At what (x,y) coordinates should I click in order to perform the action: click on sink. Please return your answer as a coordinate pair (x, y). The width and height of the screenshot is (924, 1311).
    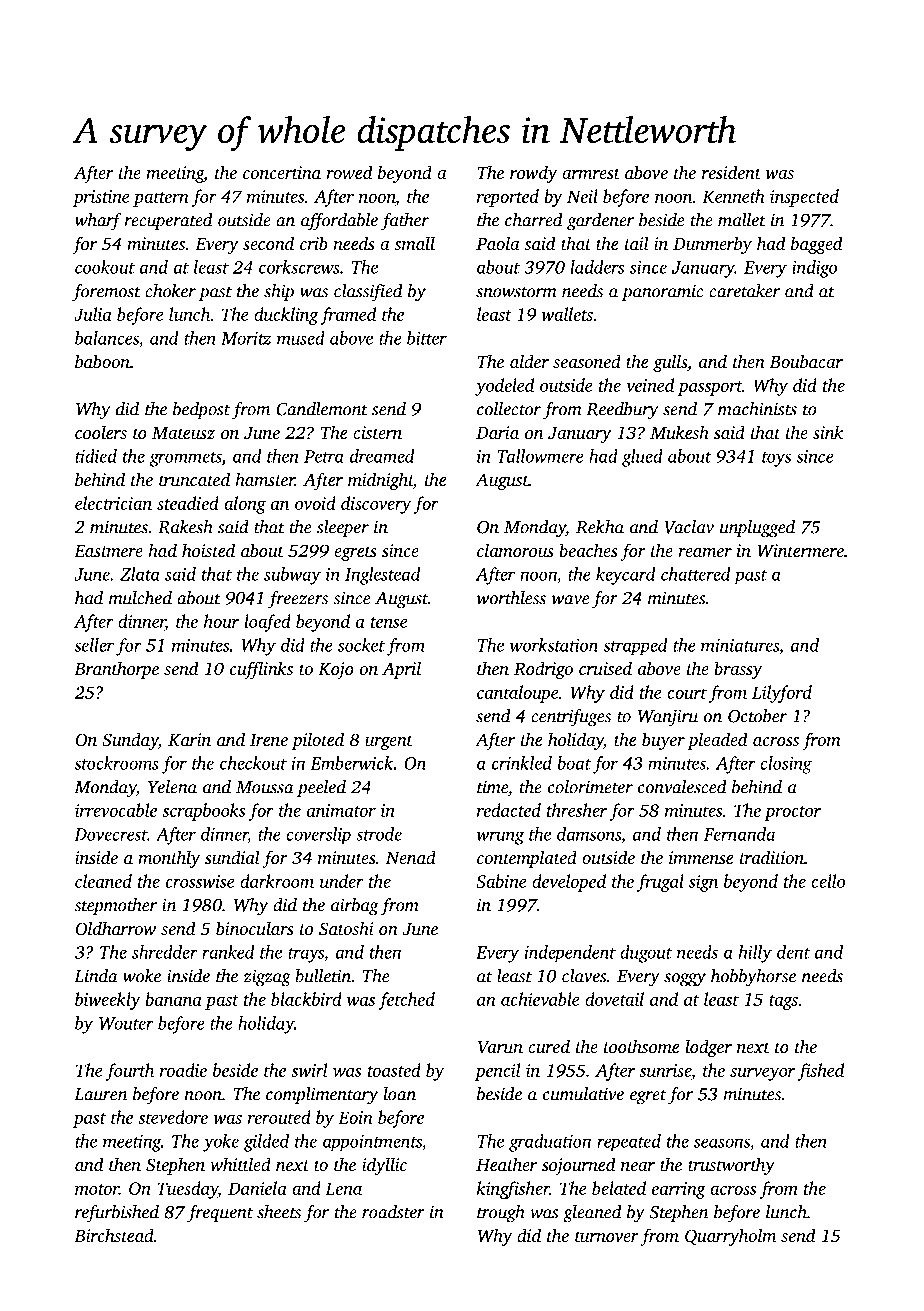
    Looking at the image, I should click on (828, 432).
